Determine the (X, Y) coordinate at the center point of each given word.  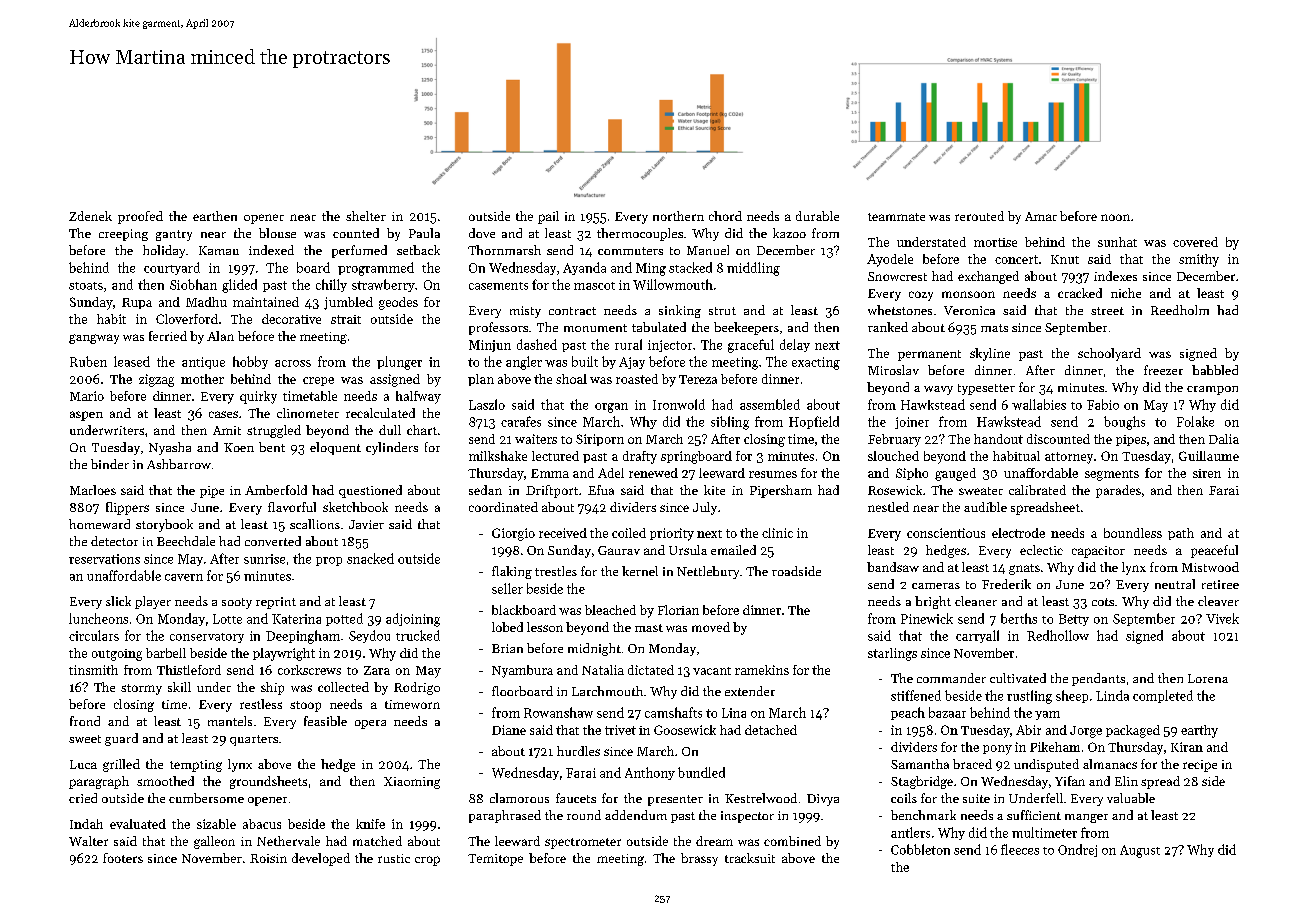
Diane (509, 730)
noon (1115, 217)
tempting (196, 766)
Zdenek (90, 216)
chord (725, 216)
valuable (1131, 798)
